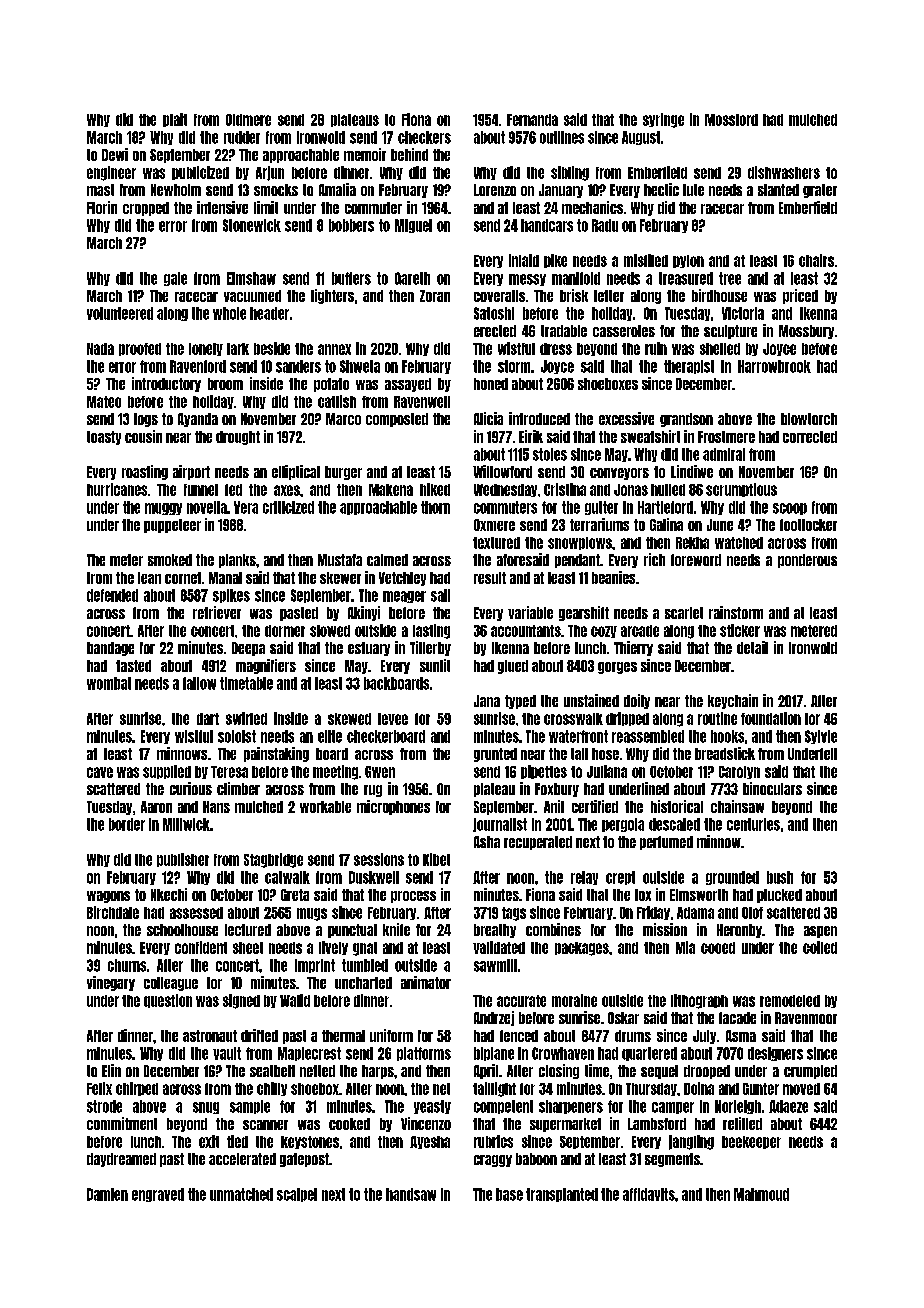 This document has width=924, height=1308. I want to click on Mahmoud, so click(761, 1194).
